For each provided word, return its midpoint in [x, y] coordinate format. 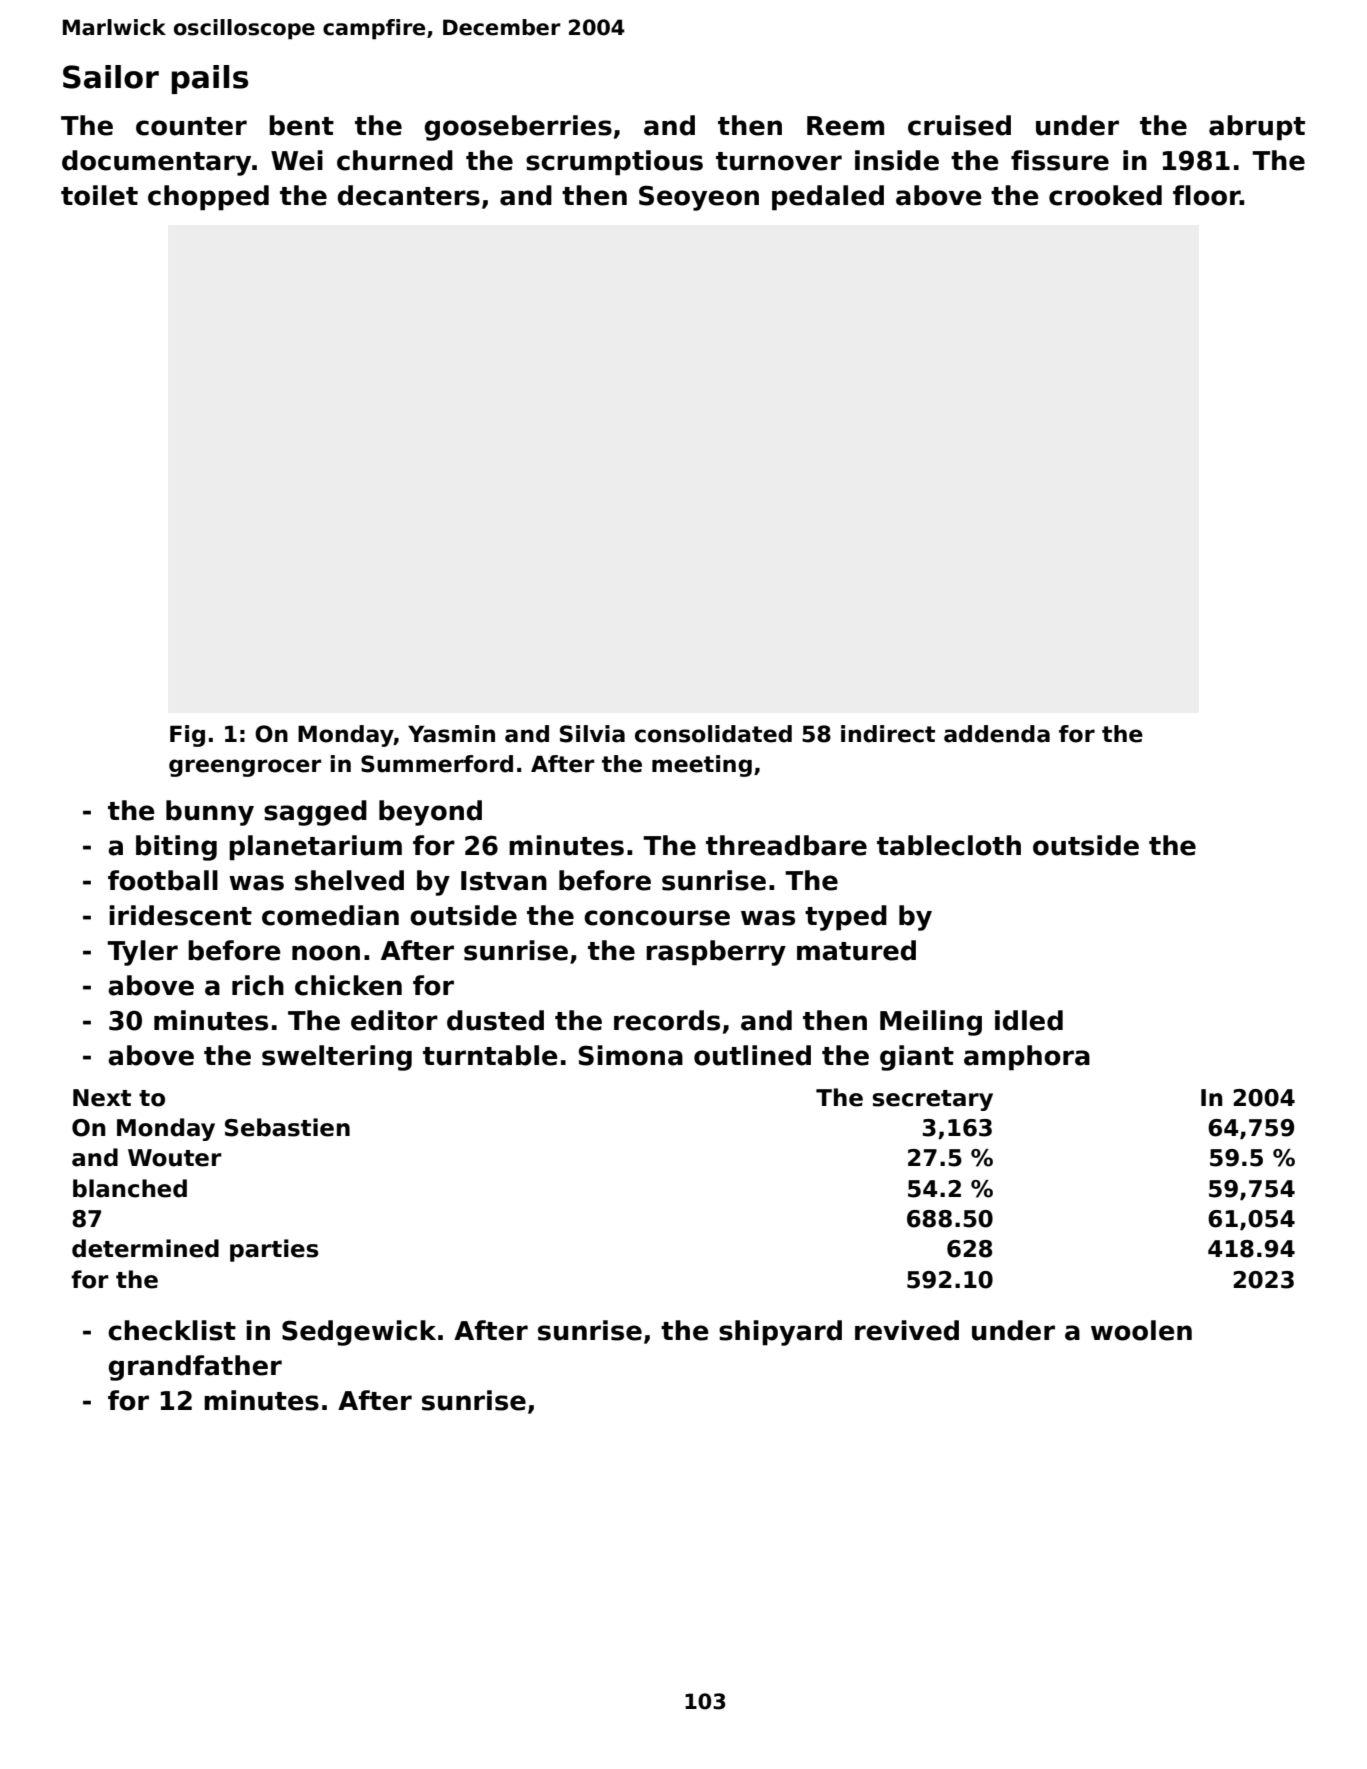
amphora [1027, 1058]
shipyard [780, 1333]
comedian [330, 915]
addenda [997, 734]
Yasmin [451, 734]
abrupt [1257, 128]
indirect [888, 734]
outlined [752, 1055]
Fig [187, 736]
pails [209, 79]
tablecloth [949, 845]
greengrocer [245, 768]
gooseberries [518, 128]
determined [145, 1248]
